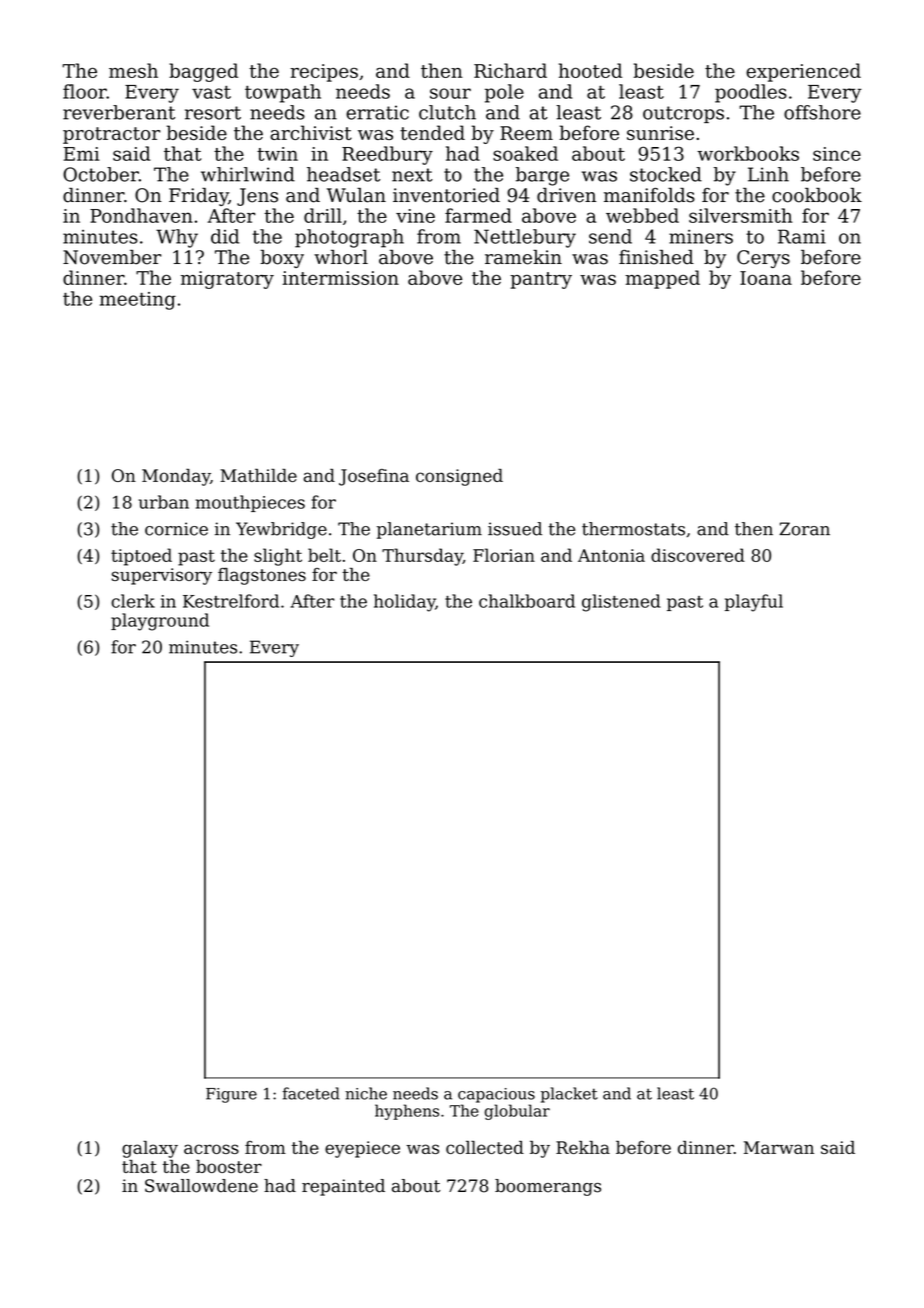 The height and width of the screenshot is (1308, 924). What do you see at coordinates (324, 73) in the screenshot?
I see `recipes` at bounding box center [324, 73].
